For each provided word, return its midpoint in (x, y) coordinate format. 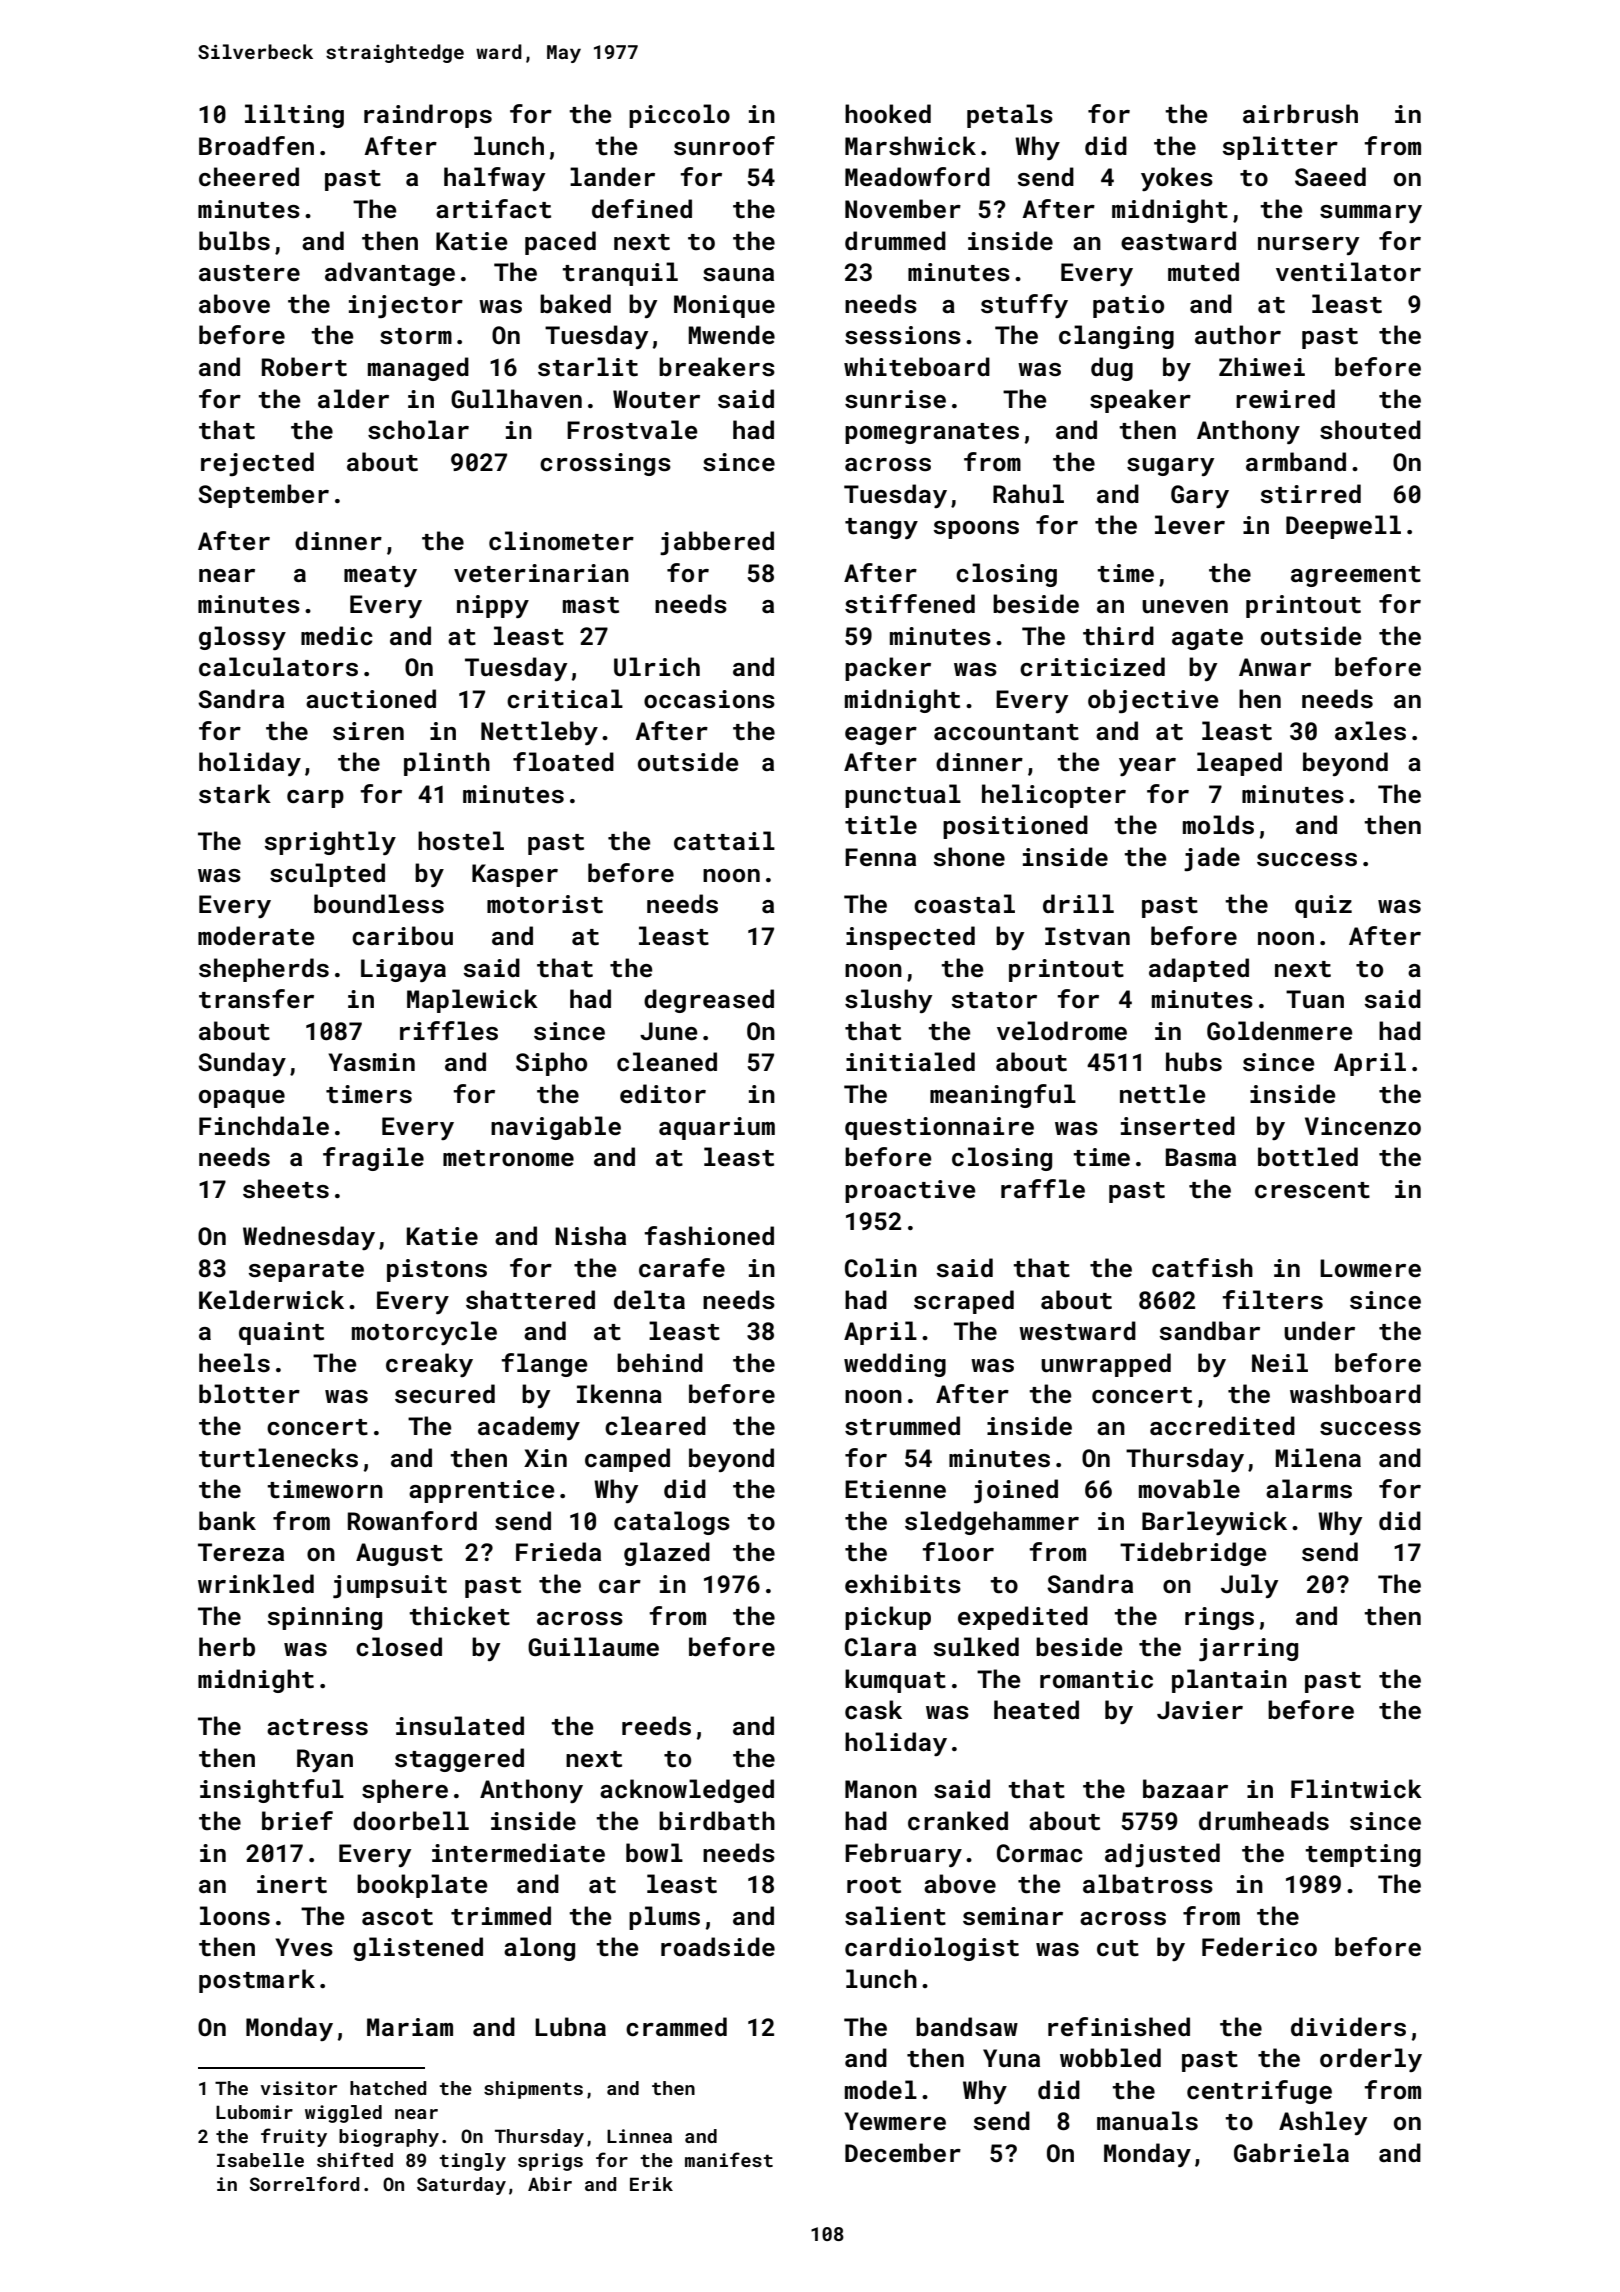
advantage (390, 274)
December (903, 2153)
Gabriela (1291, 2152)
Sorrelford (304, 2183)
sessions (903, 335)
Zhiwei (1262, 366)
